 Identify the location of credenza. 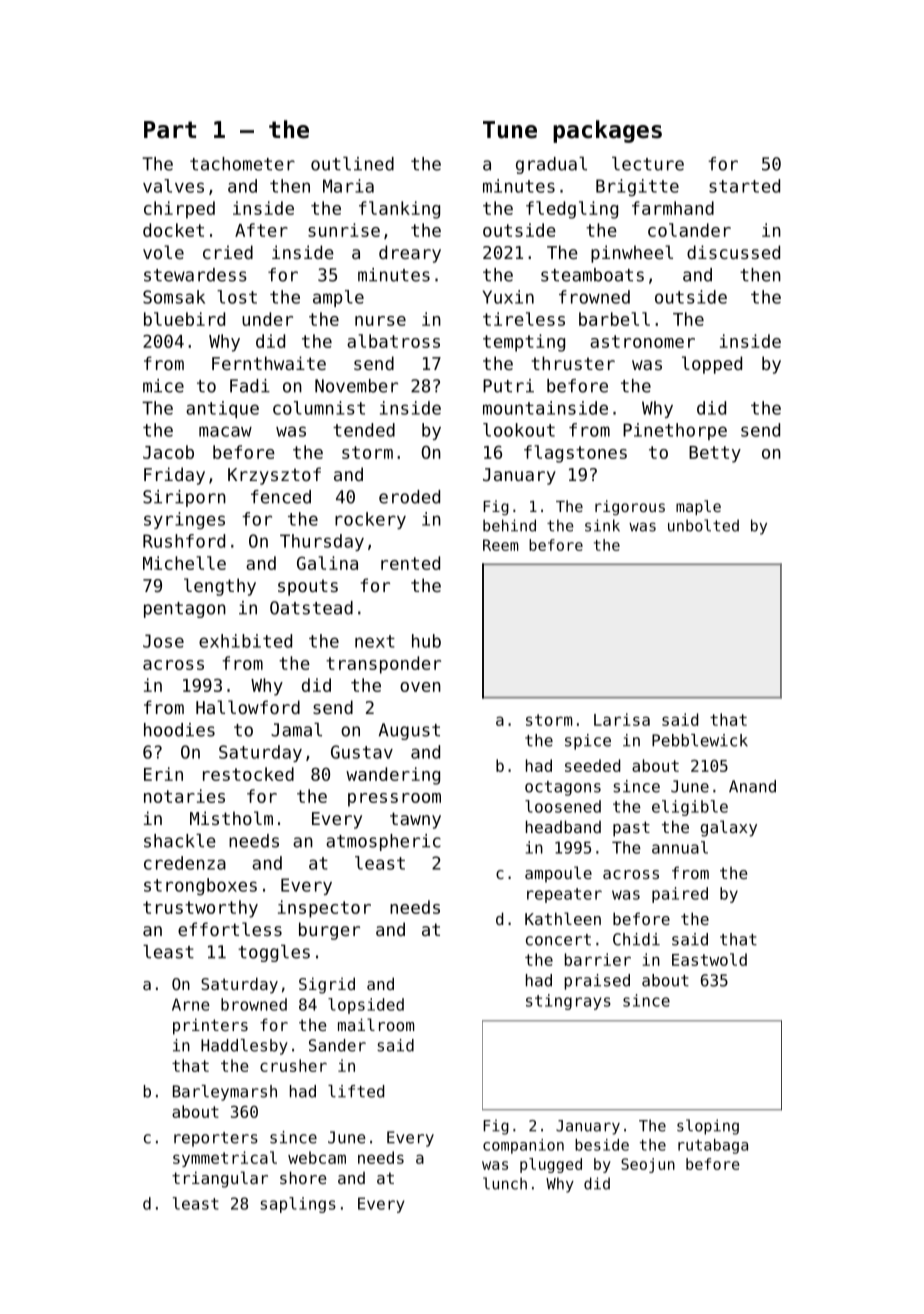
(185, 863).
